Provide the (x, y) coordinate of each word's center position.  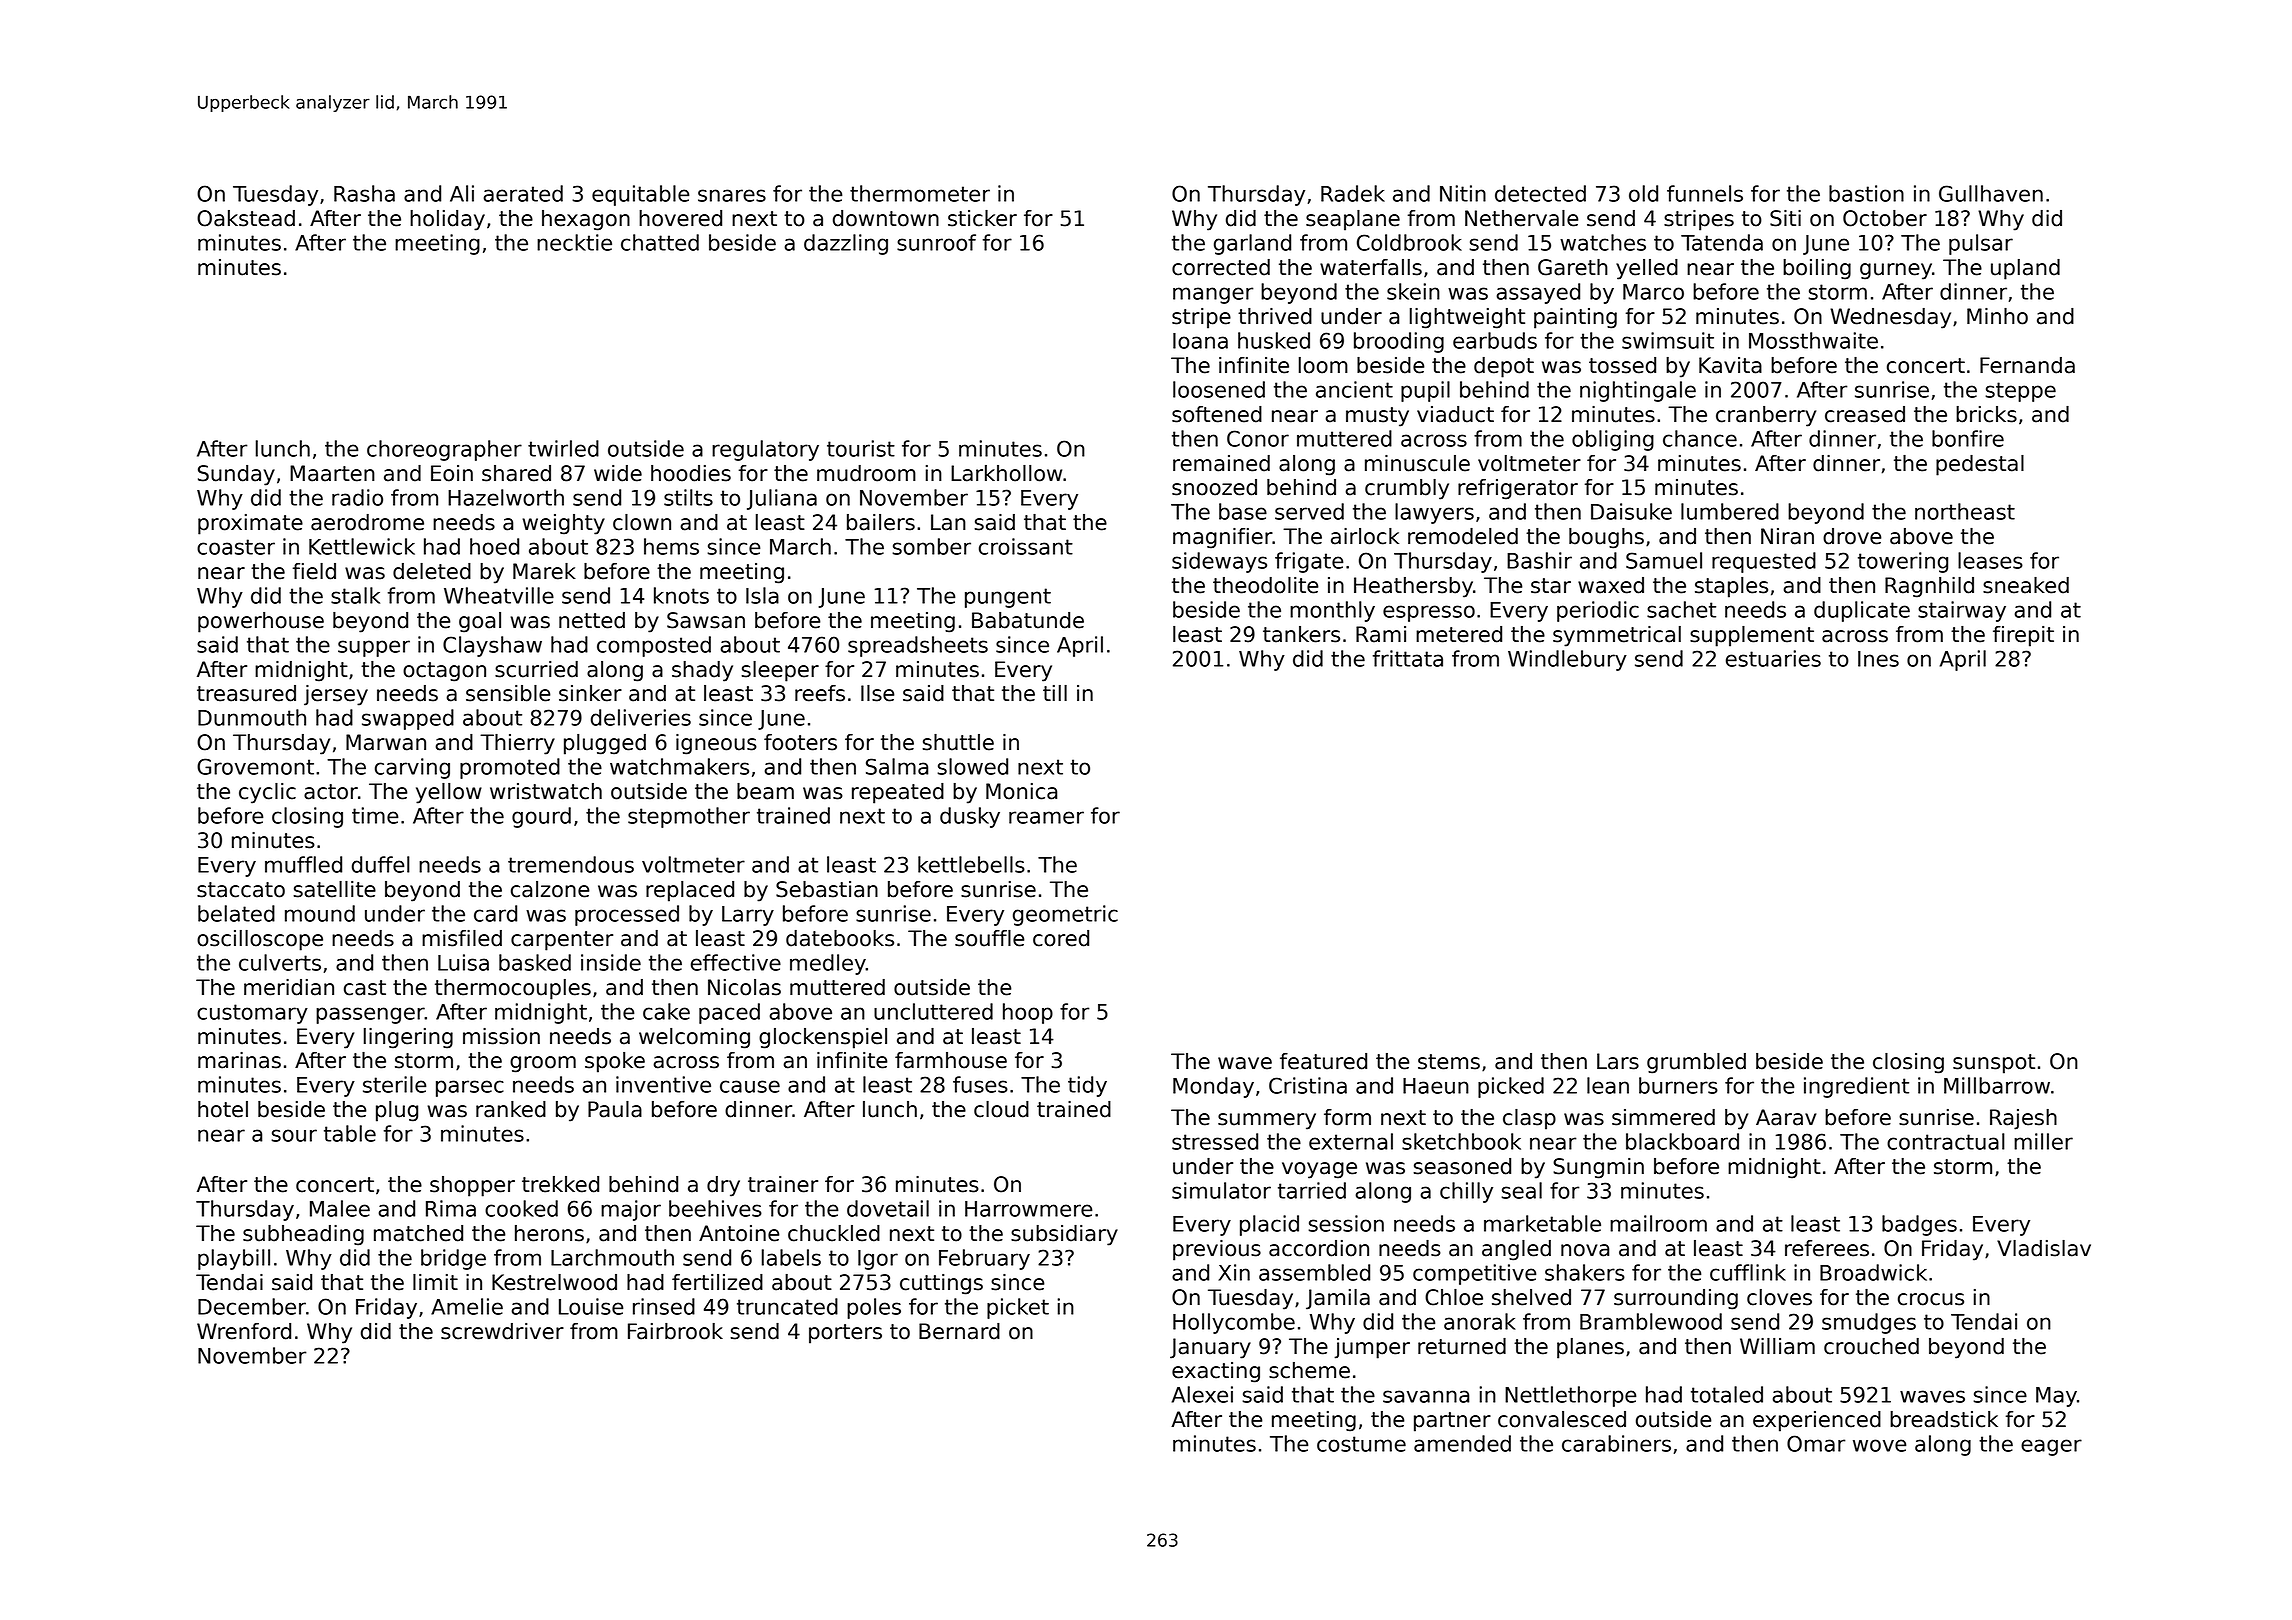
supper (374, 648)
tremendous (571, 864)
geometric (1065, 915)
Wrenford (244, 1331)
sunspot (1994, 1064)
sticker (982, 218)
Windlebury (1567, 660)
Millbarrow (1997, 1085)
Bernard (959, 1331)
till (1055, 693)
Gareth (1573, 267)
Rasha (364, 193)
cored (1061, 938)
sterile (394, 1084)
